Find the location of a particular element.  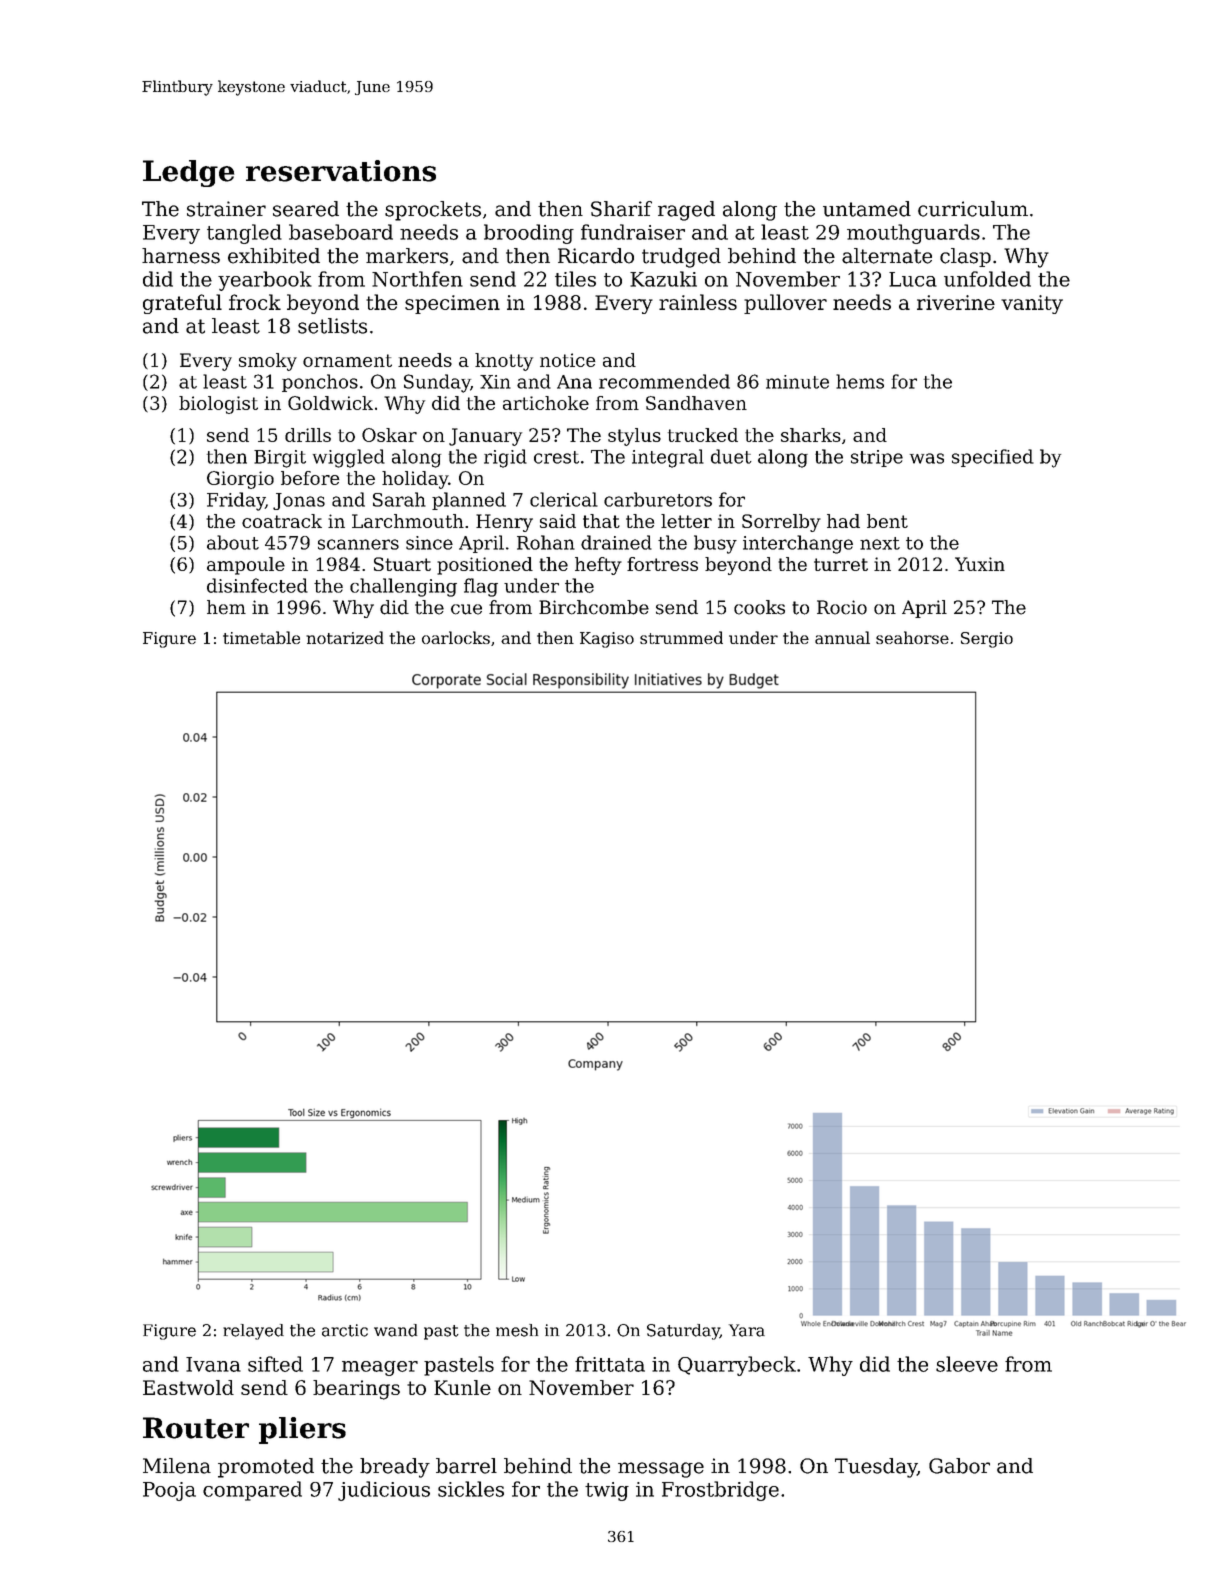

seared is located at coordinates (306, 209).
